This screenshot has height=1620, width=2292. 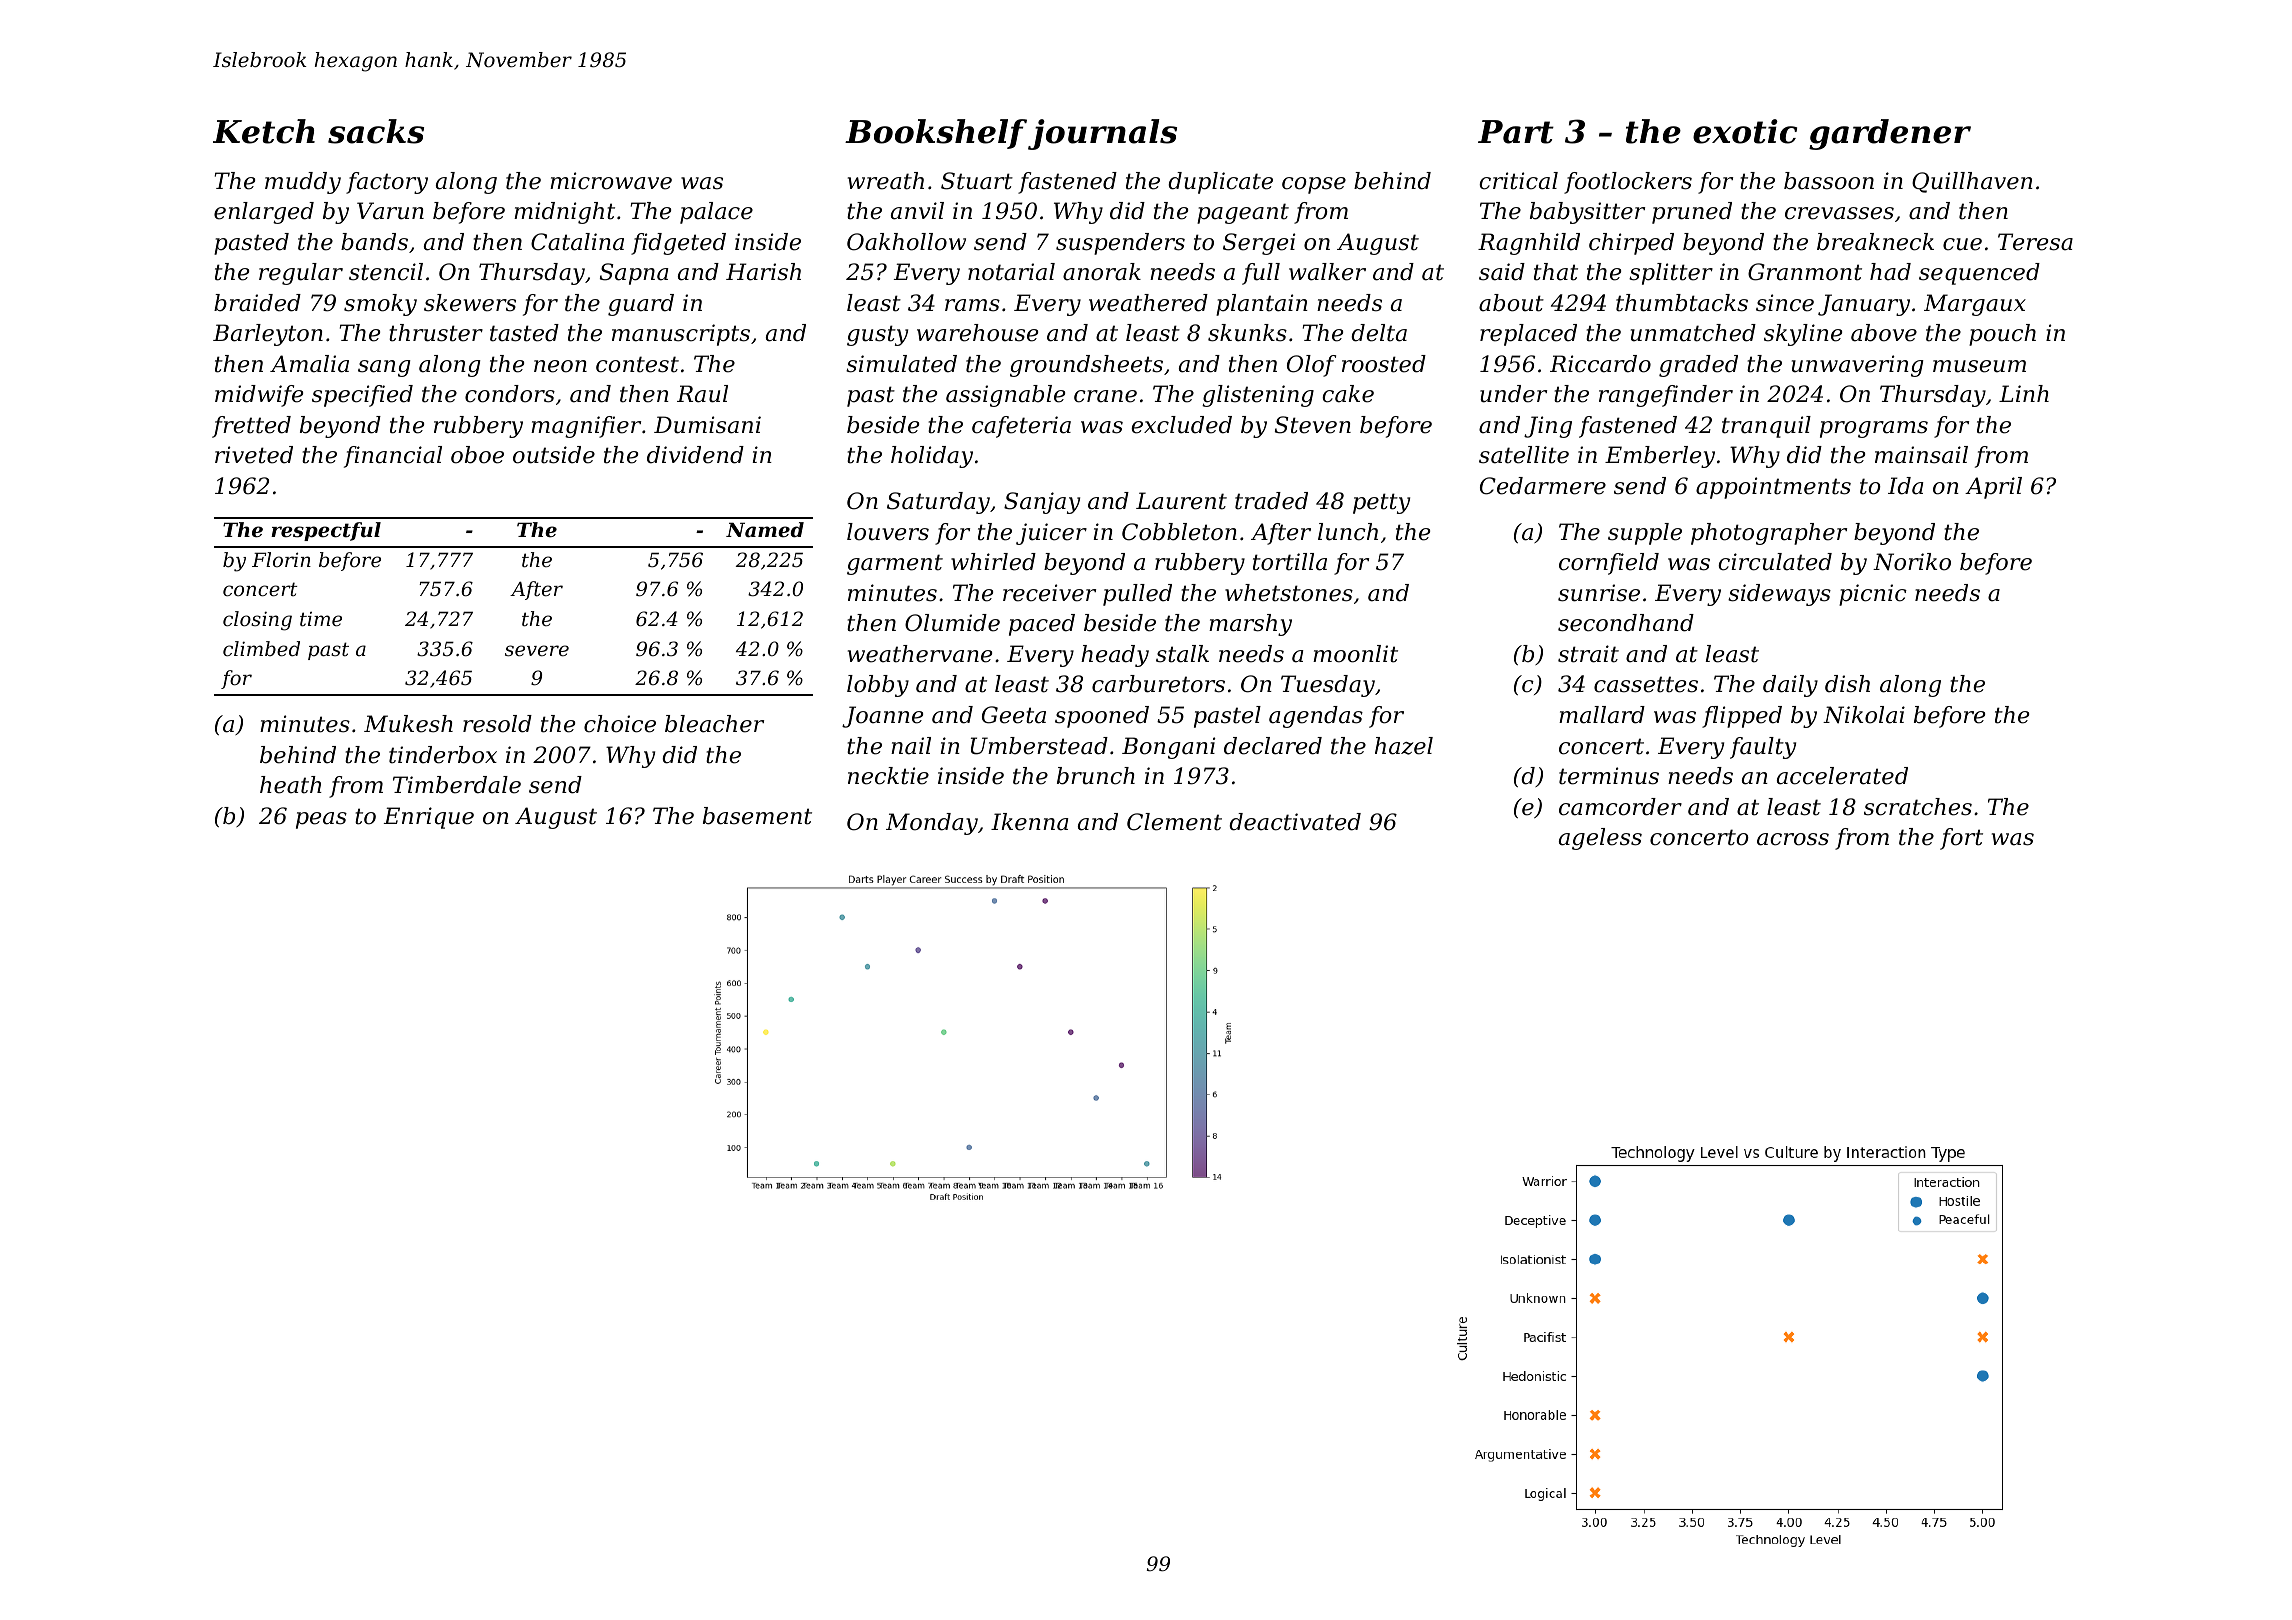 I want to click on Enrique, so click(x=429, y=818).
